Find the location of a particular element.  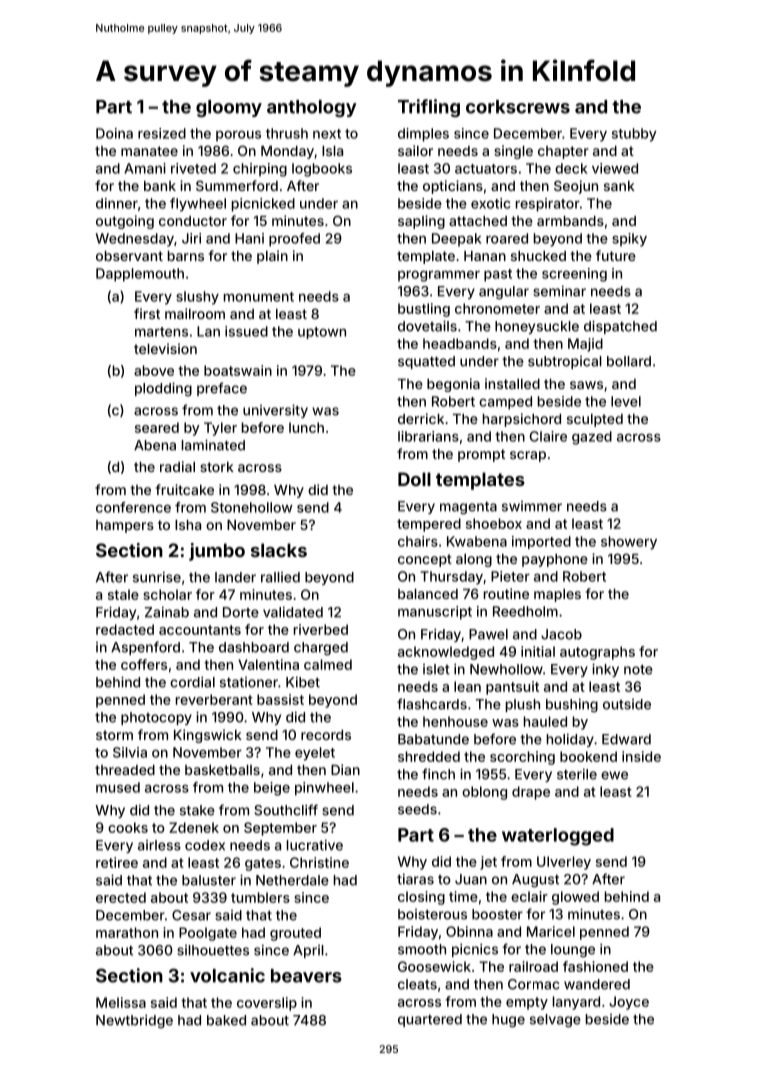

selvage is located at coordinates (555, 1021).
